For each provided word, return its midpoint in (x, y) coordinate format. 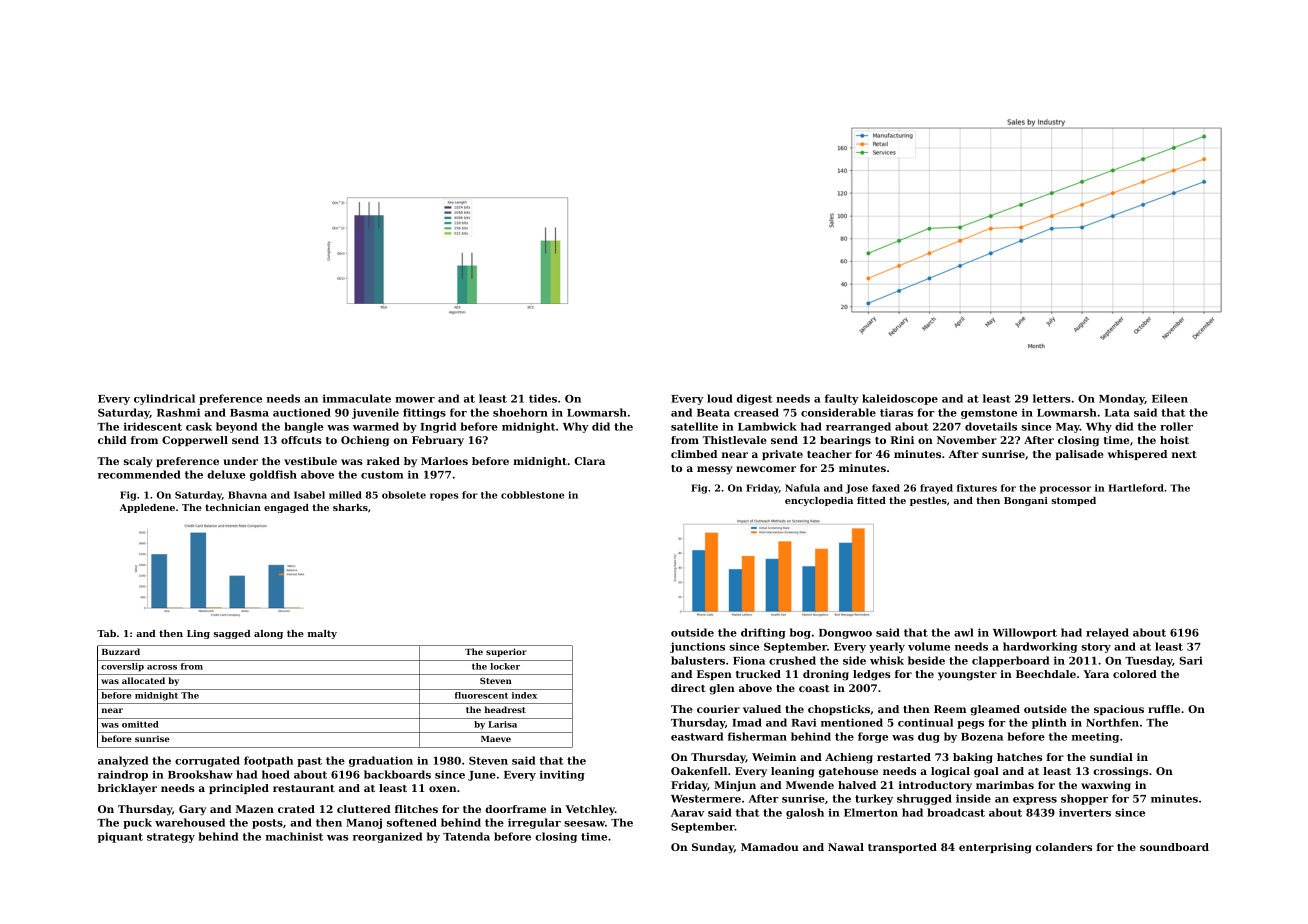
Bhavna (247, 495)
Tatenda (466, 836)
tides (543, 398)
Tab (106, 633)
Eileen (1170, 398)
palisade (1080, 455)
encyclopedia (819, 501)
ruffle (1164, 709)
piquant (120, 837)
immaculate (357, 398)
